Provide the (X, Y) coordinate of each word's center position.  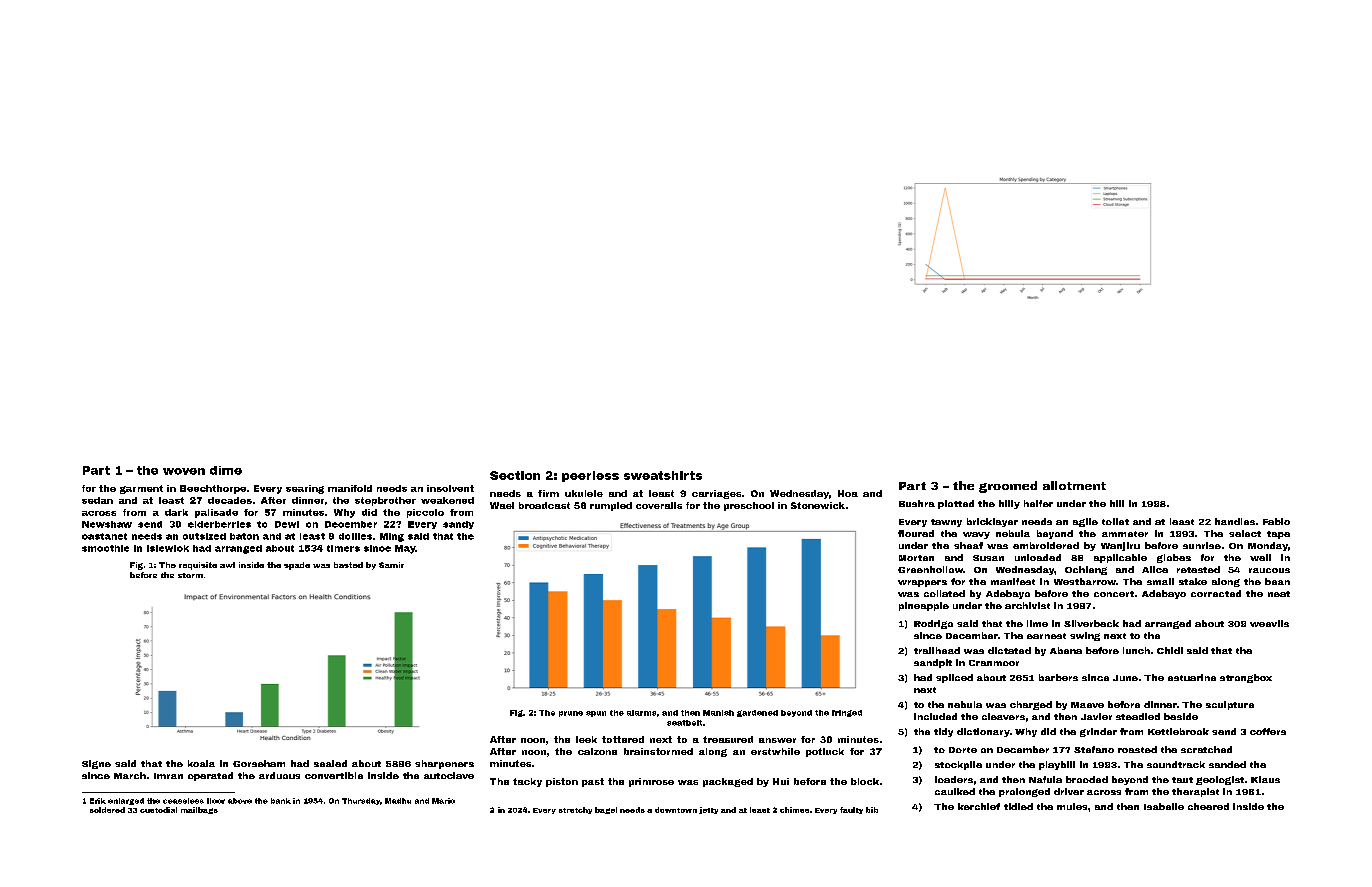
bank (281, 801)
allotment (1074, 485)
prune (571, 714)
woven (184, 471)
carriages (716, 494)
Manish (718, 713)
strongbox (1246, 678)
